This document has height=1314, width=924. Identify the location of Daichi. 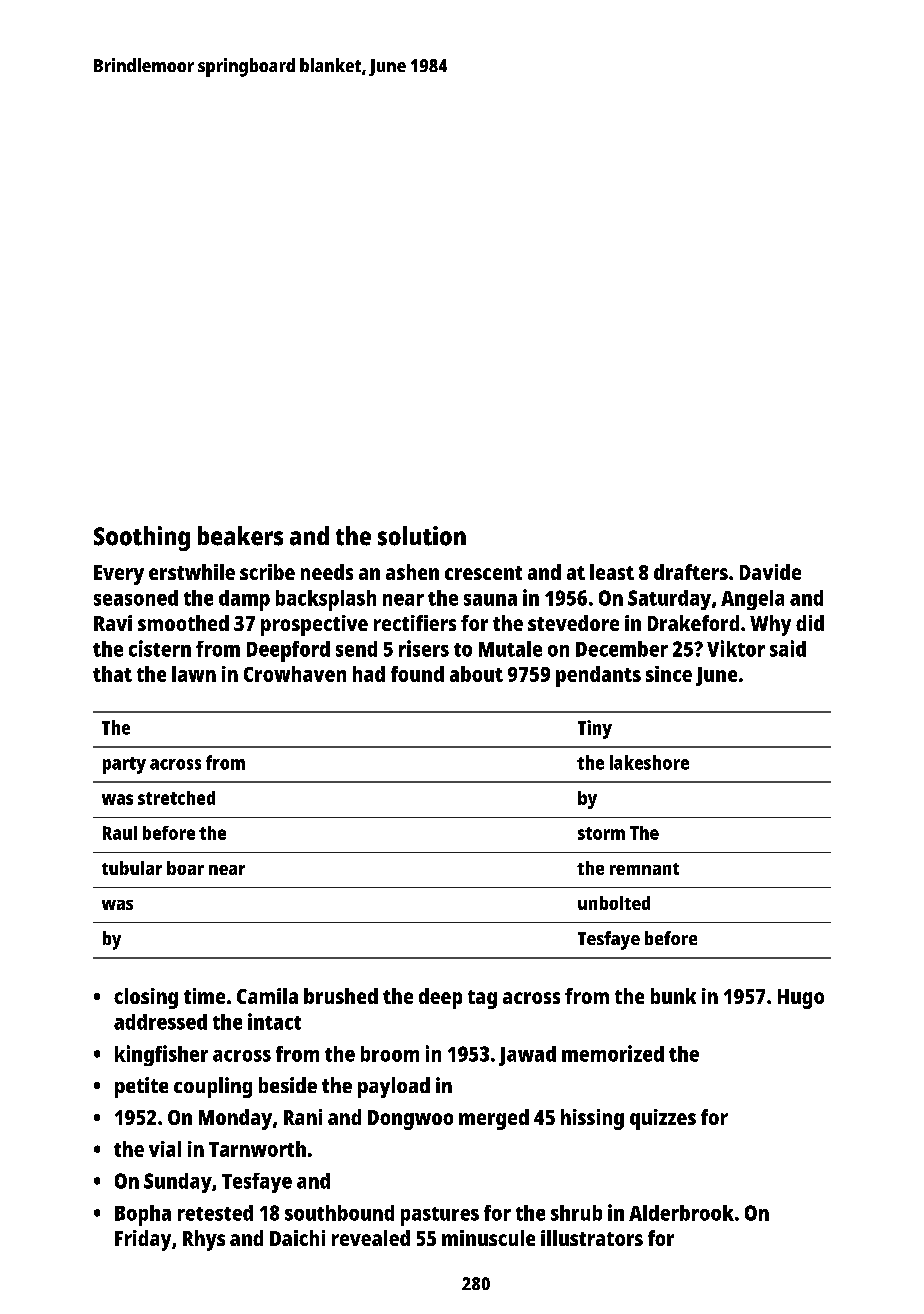
(297, 1238).
